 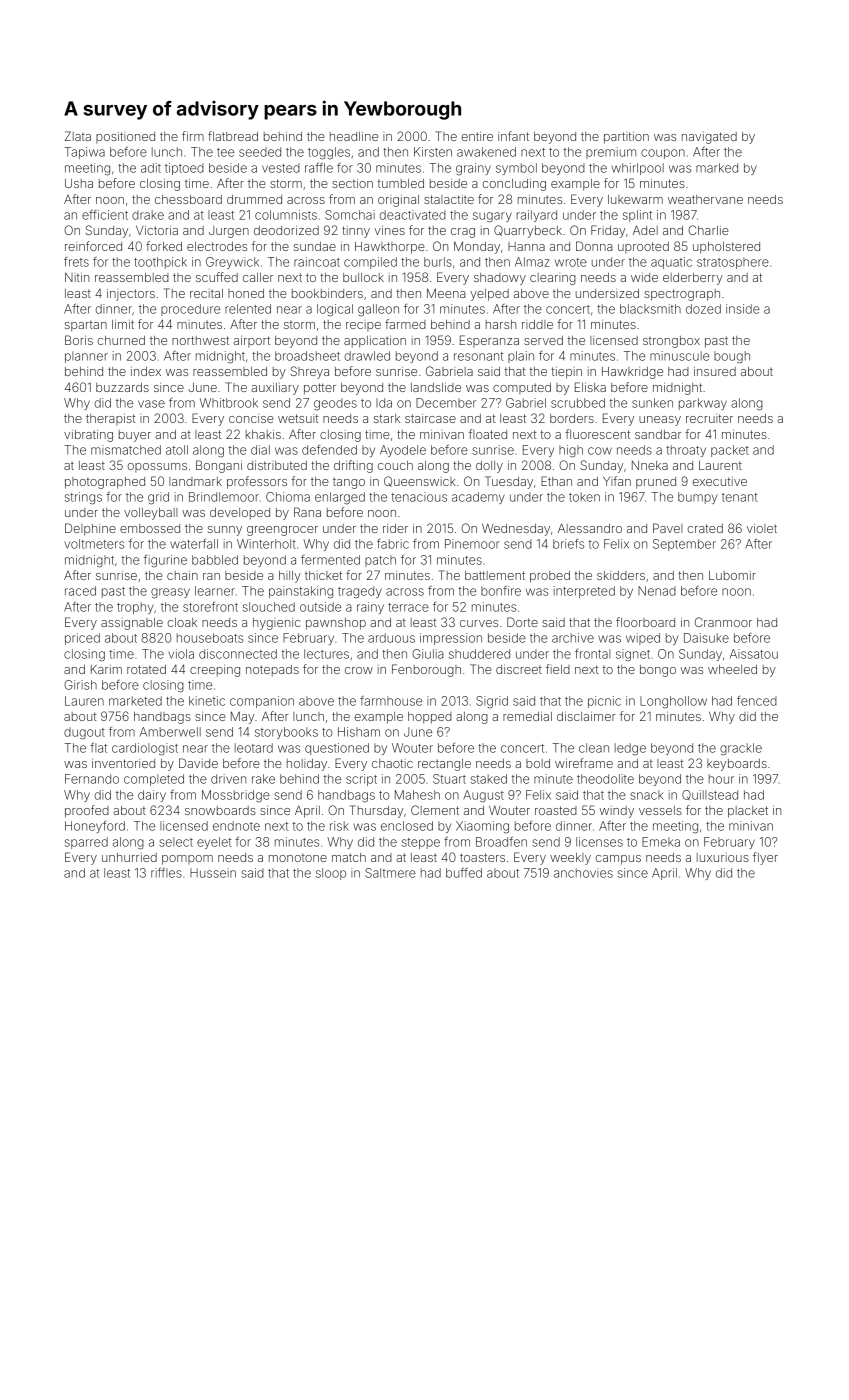 What do you see at coordinates (558, 669) in the screenshot?
I see `field` at bounding box center [558, 669].
